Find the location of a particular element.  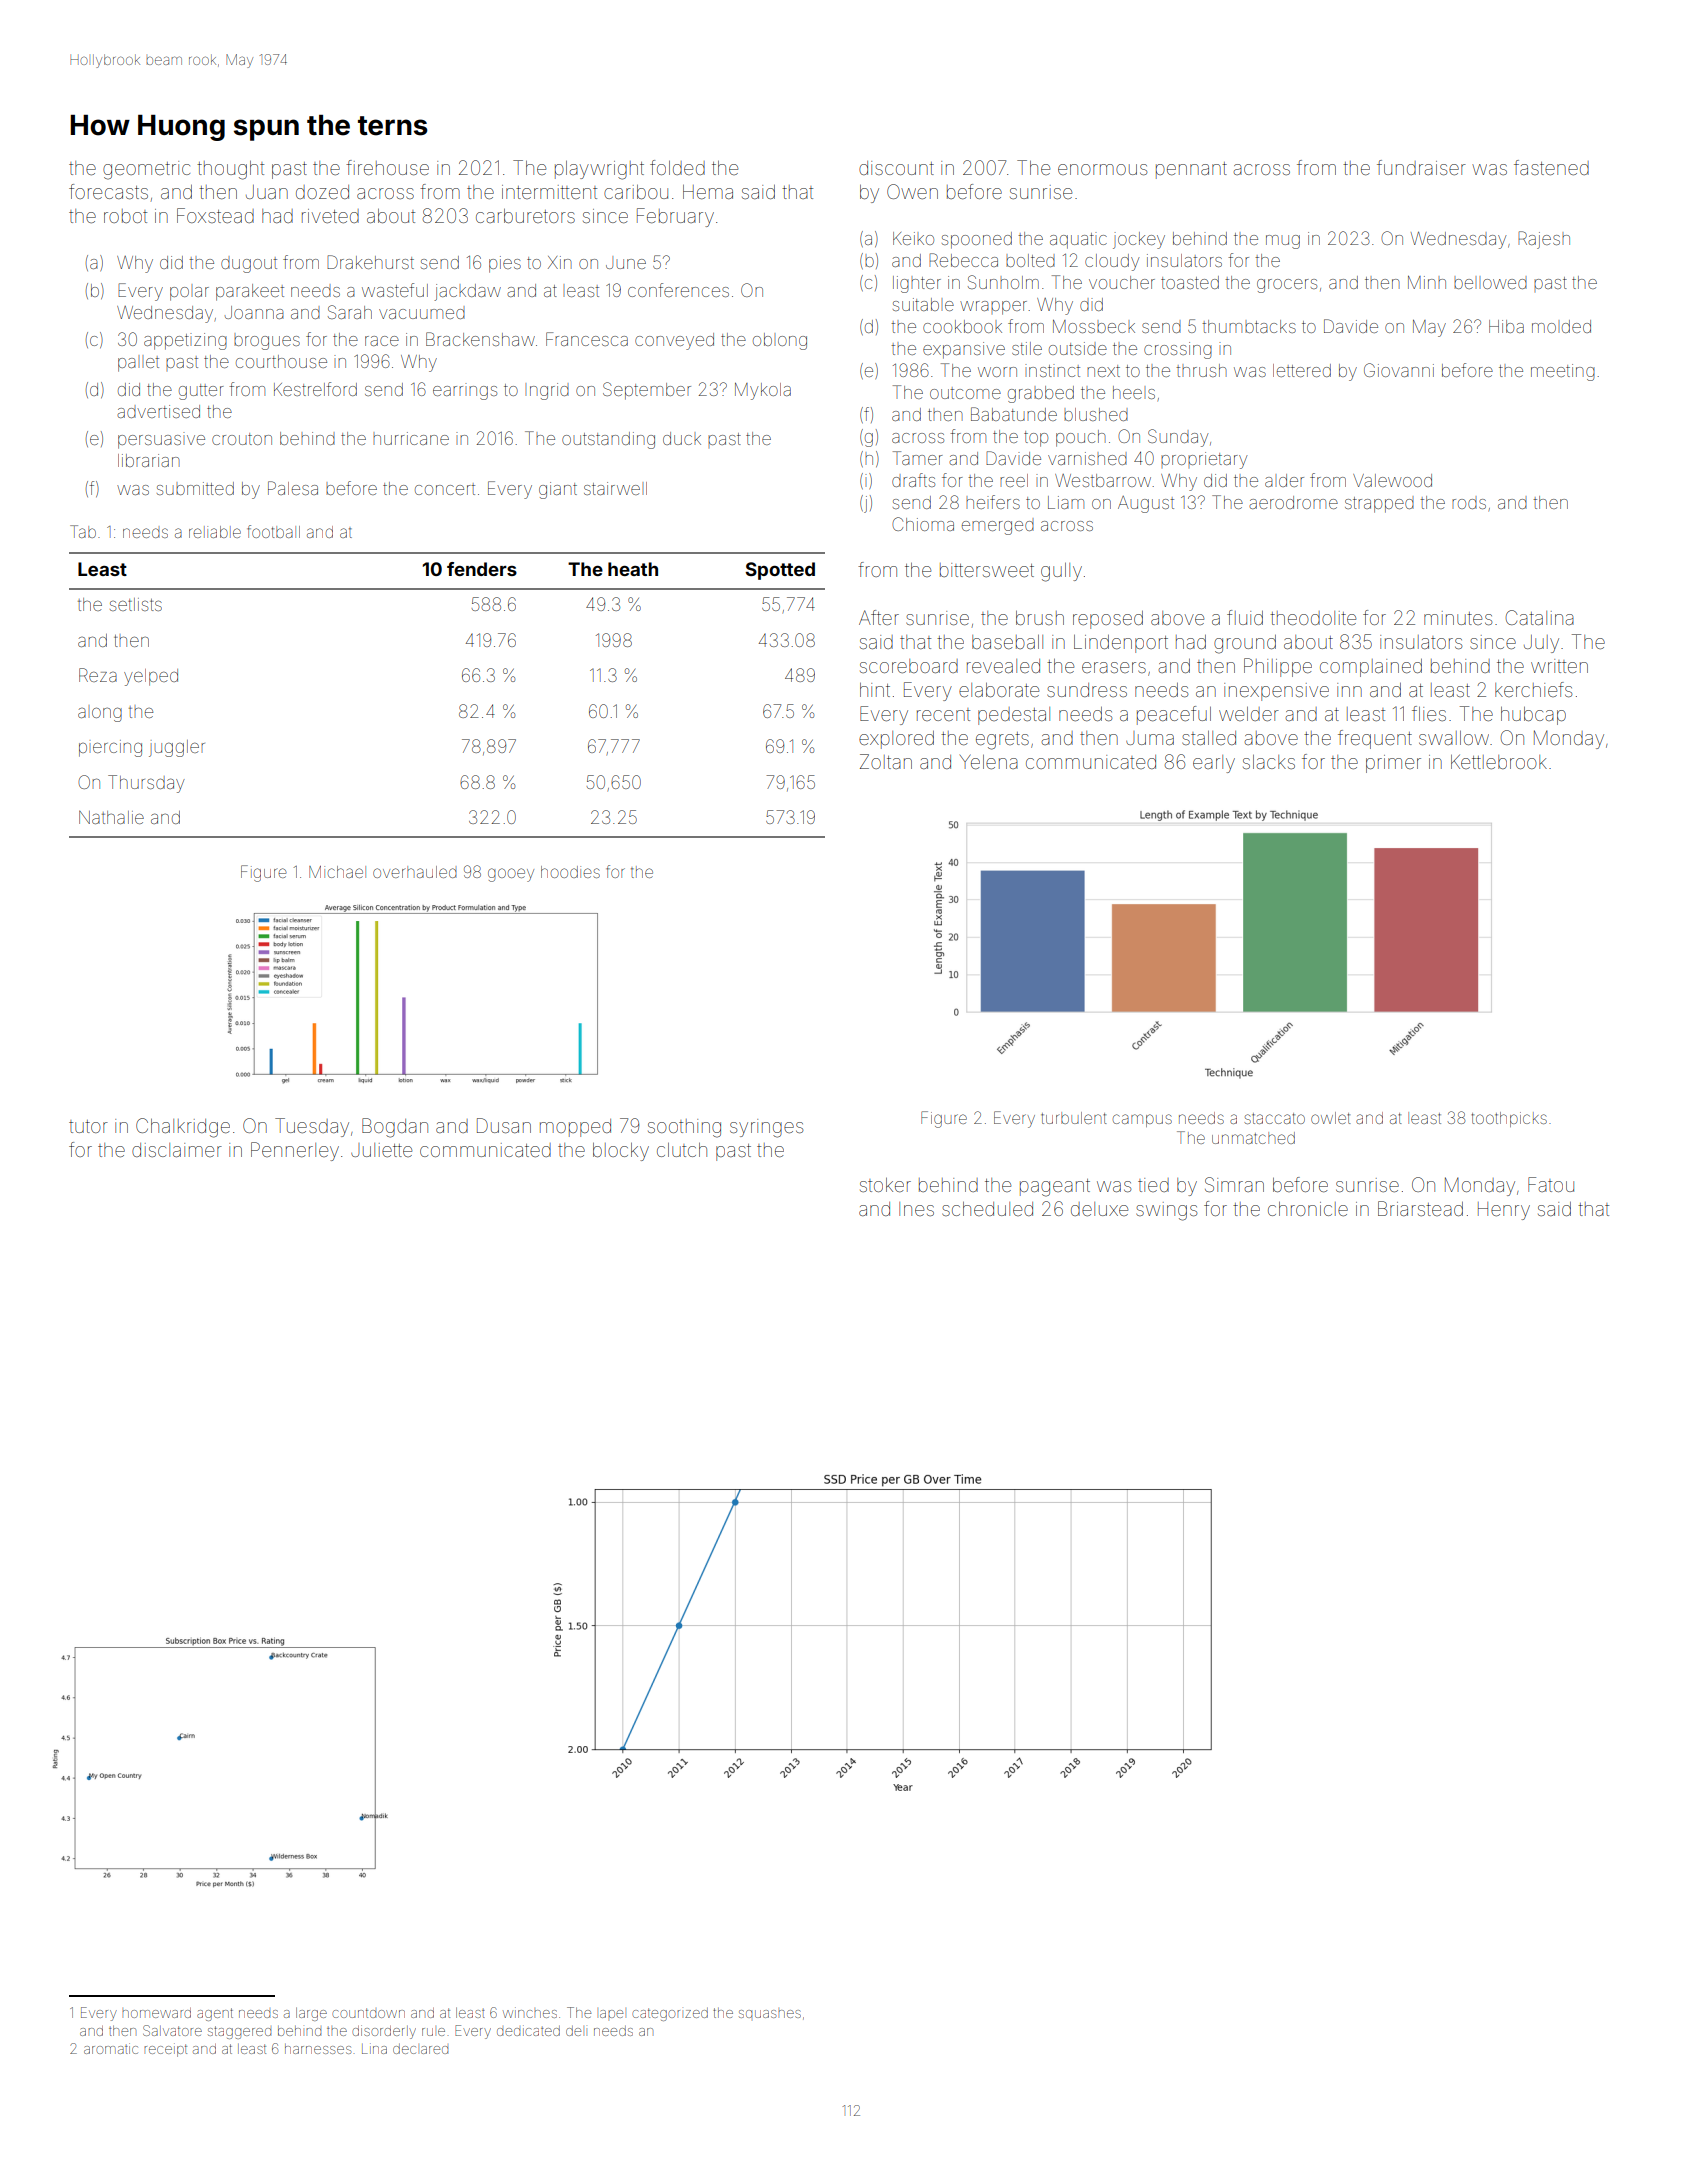

Ines is located at coordinates (916, 1209).
